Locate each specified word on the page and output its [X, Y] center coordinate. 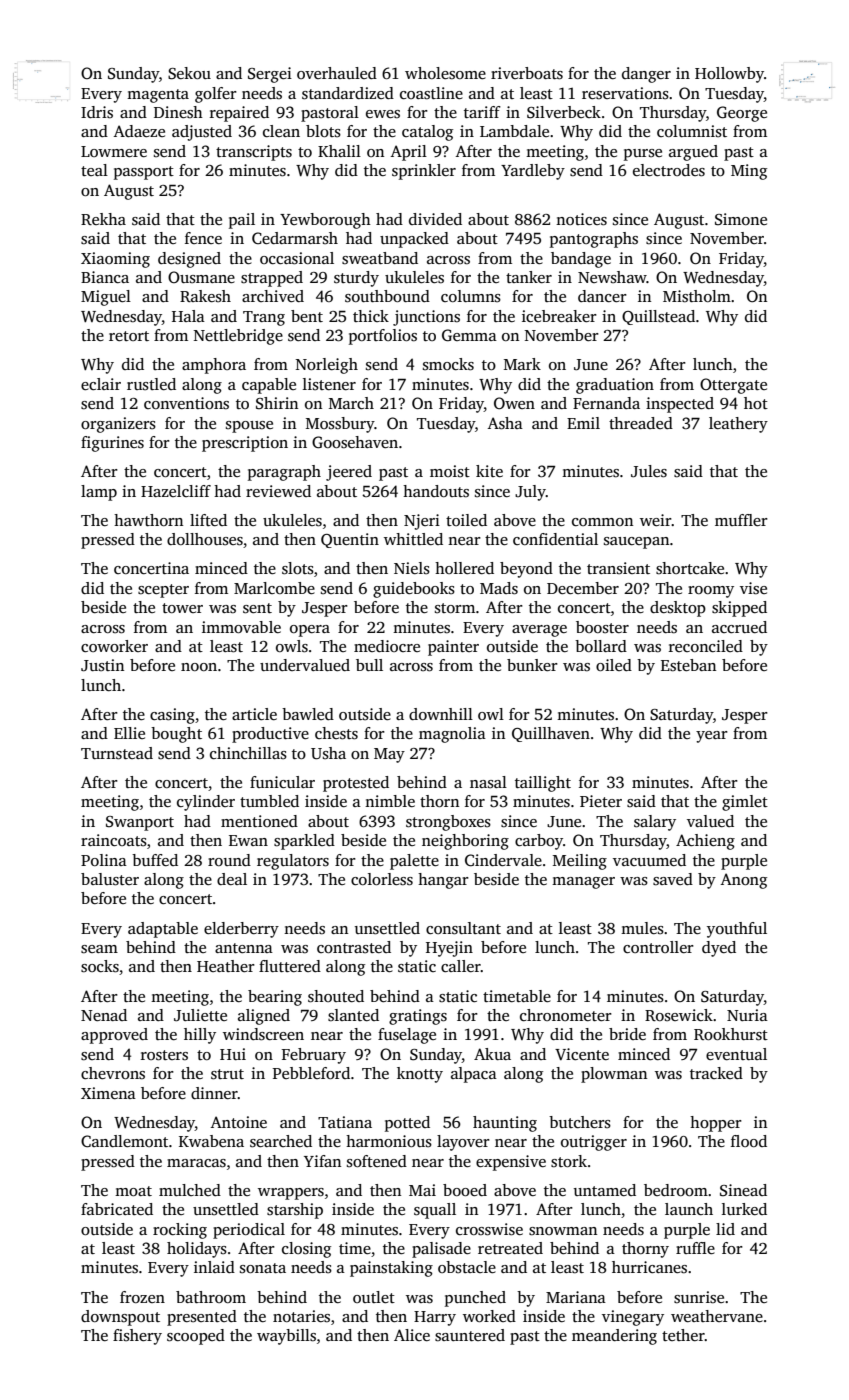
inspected [680, 405]
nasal [488, 782]
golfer [216, 95]
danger [646, 75]
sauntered [470, 1335]
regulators [293, 862]
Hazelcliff [176, 491]
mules [642, 928]
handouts [436, 491]
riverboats [527, 73]
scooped [196, 1337]
